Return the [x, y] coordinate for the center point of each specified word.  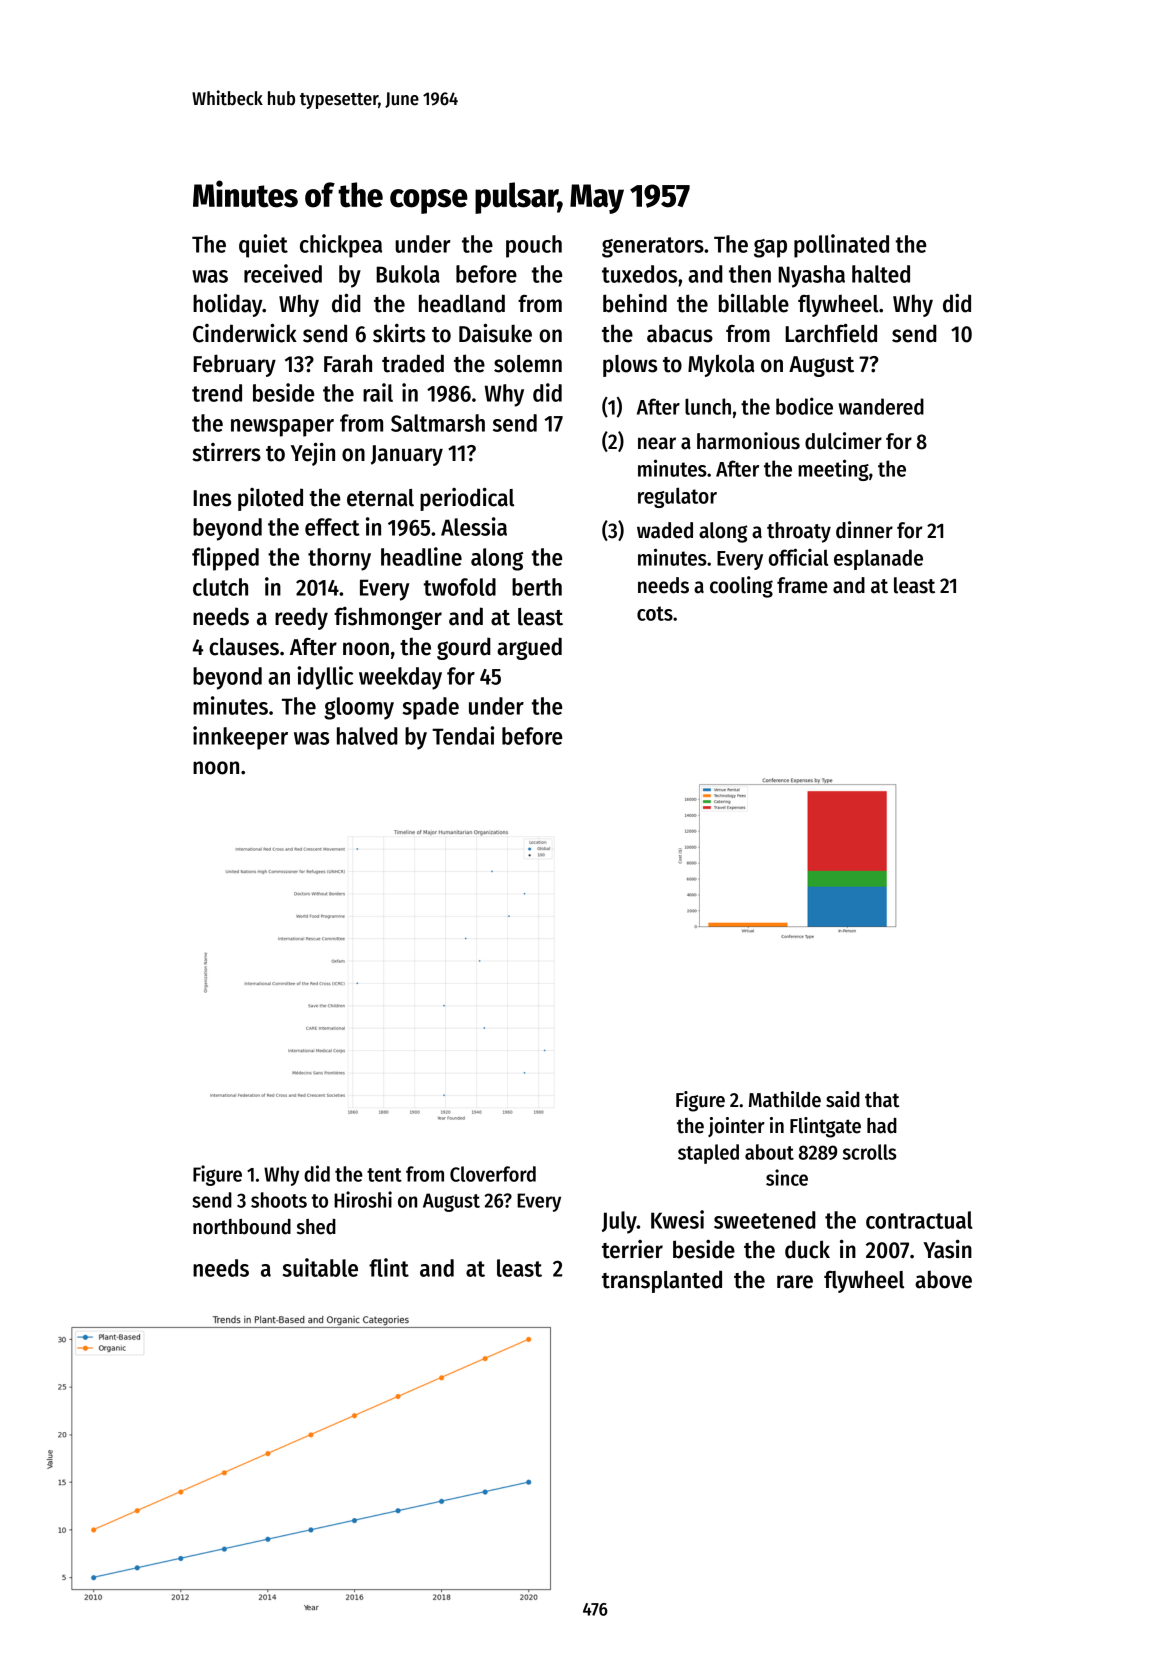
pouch [534, 246]
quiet [263, 246]
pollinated [841, 246]
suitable [320, 1267]
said [843, 1099]
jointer [736, 1127]
